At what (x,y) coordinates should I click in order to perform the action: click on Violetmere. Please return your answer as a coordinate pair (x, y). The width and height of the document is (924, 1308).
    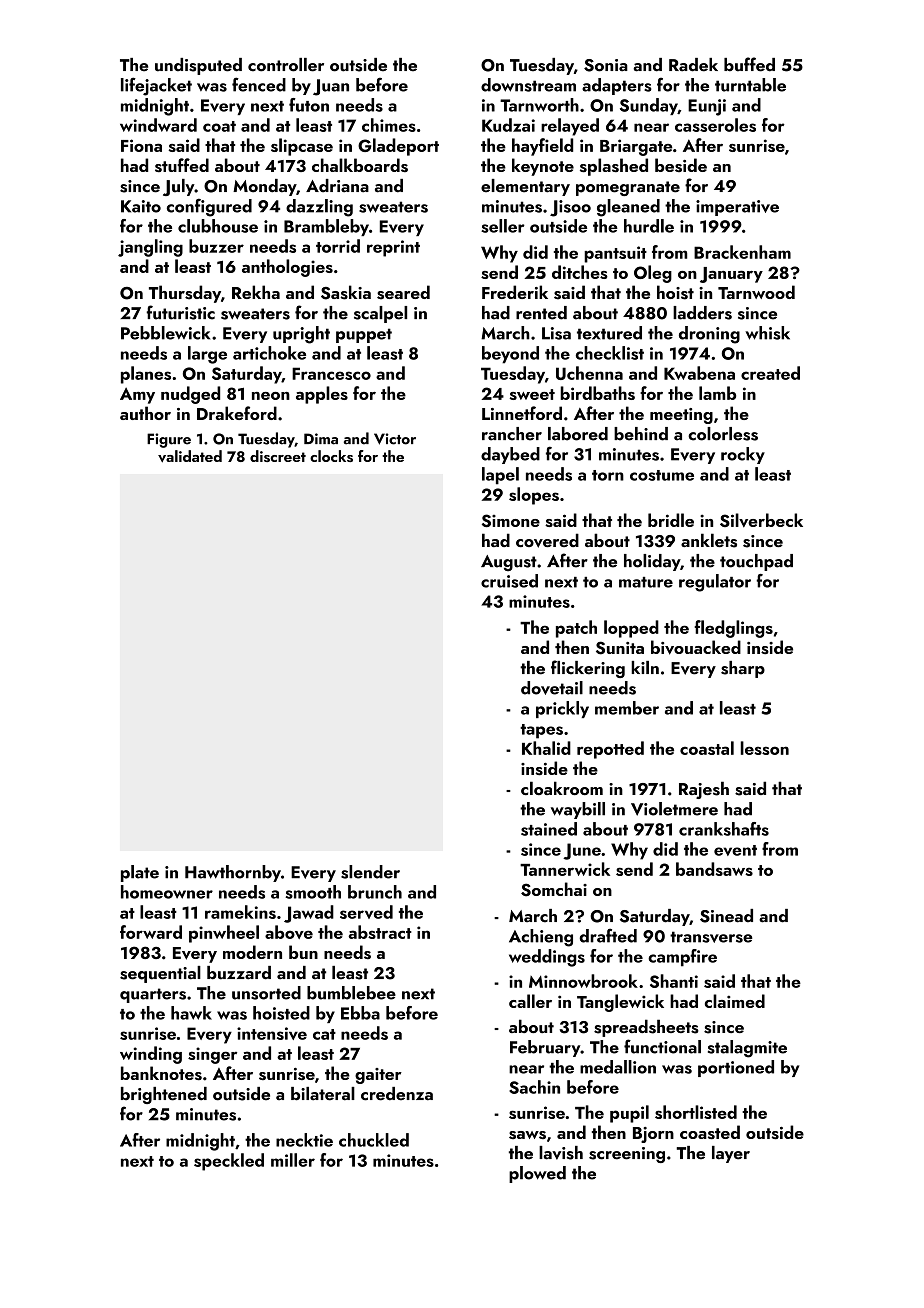
    Looking at the image, I should click on (674, 809).
